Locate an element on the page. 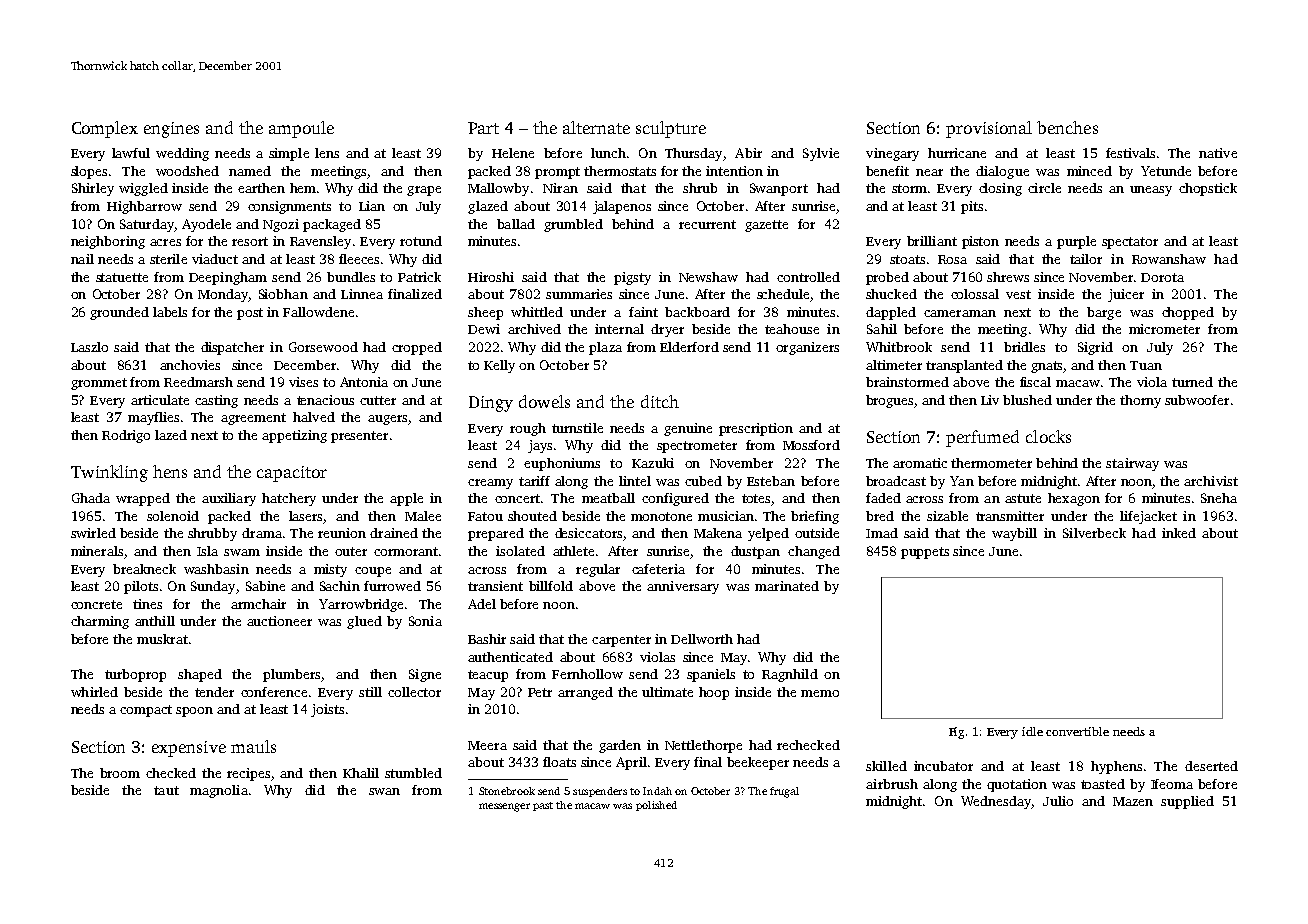 Image resolution: width=1308 pixels, height=924 pixels. muskrat is located at coordinates (162, 639).
